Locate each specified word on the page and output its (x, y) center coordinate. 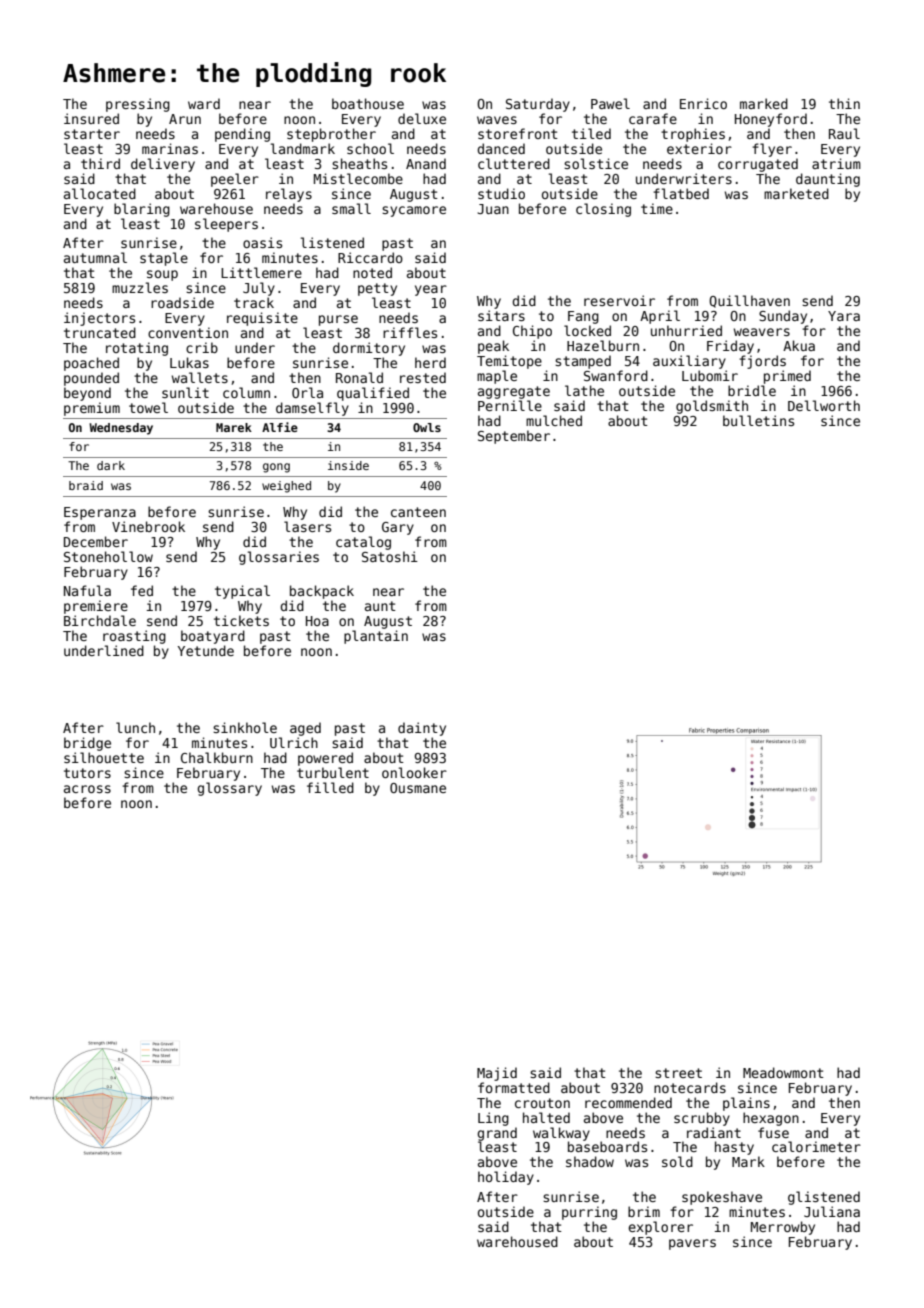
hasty (734, 1148)
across (87, 789)
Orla (307, 392)
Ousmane (418, 788)
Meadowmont (783, 1072)
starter (92, 134)
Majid (497, 1074)
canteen (418, 512)
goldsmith (712, 407)
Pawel (610, 103)
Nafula (87, 590)
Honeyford (771, 120)
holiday (506, 1178)
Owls (427, 427)
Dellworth (824, 405)
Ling (493, 1119)
